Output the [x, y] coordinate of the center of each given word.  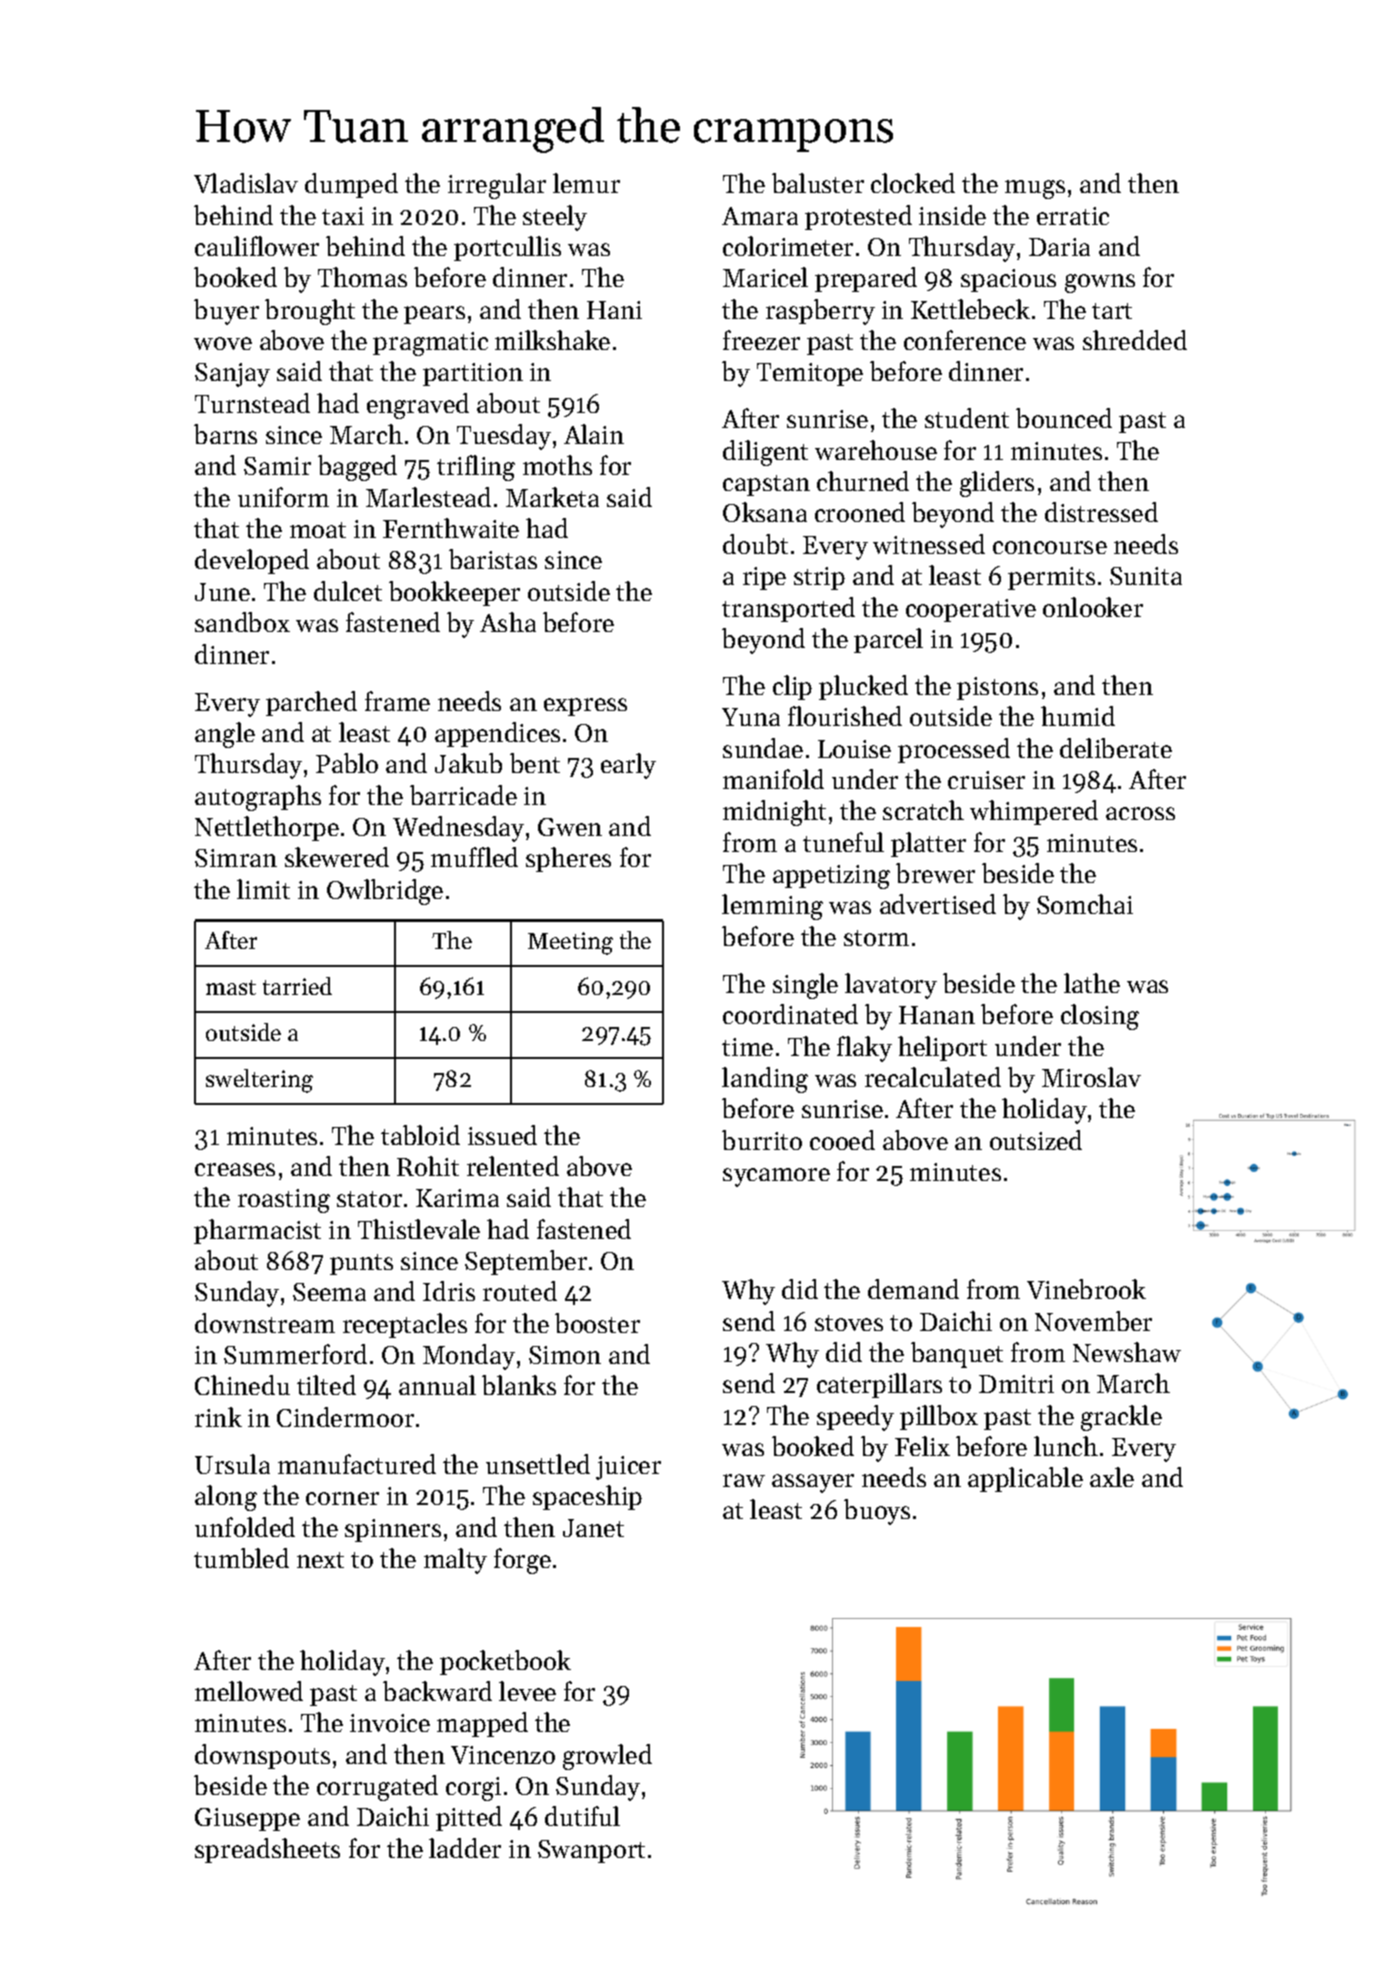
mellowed [249, 1691]
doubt [755, 544]
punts [361, 1264]
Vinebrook [1086, 1289]
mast [231, 987]
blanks [519, 1385]
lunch [1066, 1446]
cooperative [971, 610]
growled [607, 1757]
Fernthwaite [451, 528]
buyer [226, 312]
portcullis [507, 248]
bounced [1064, 418]
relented [513, 1166]
